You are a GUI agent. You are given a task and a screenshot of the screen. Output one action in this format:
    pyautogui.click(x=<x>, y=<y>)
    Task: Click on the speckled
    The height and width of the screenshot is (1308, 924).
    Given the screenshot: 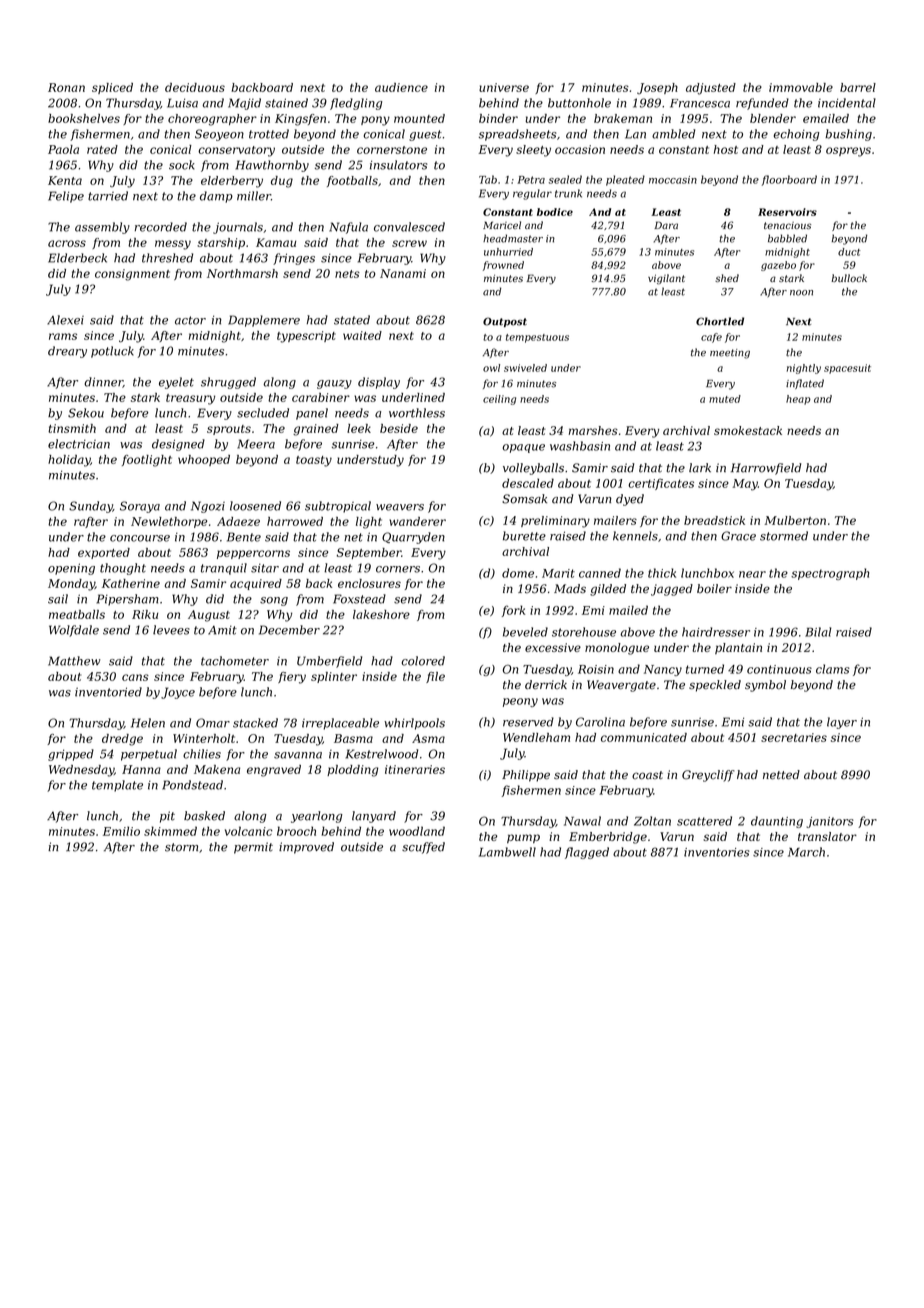 What is the action you would take?
    pyautogui.click(x=715, y=686)
